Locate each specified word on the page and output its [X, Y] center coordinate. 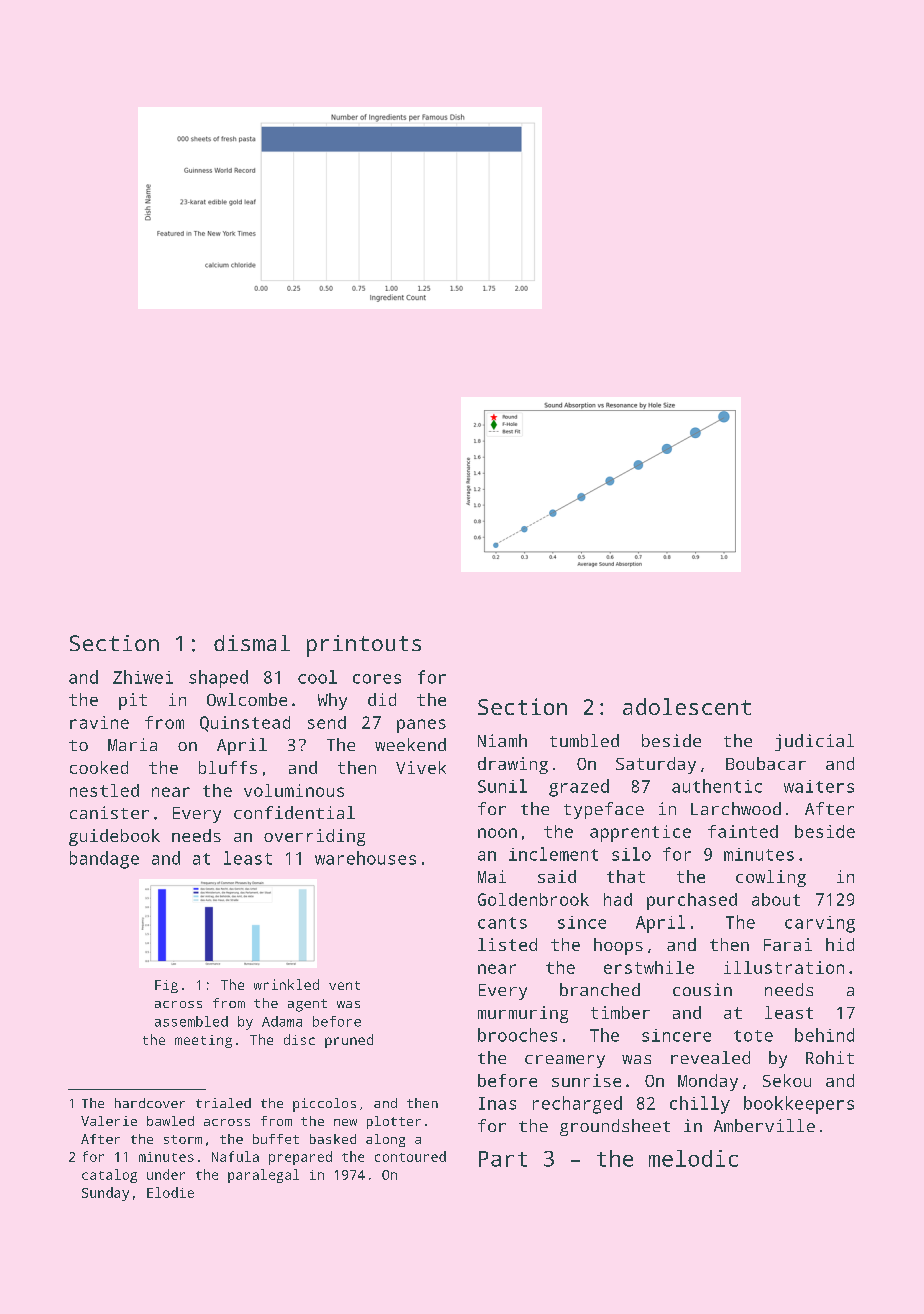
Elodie [170, 1192]
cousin [702, 989]
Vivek [421, 767]
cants [502, 923]
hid [840, 944]
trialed [223, 1103]
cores [377, 679]
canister [109, 812]
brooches [517, 1035]
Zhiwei [143, 677]
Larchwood [736, 808]
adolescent [687, 706]
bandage [104, 860]
